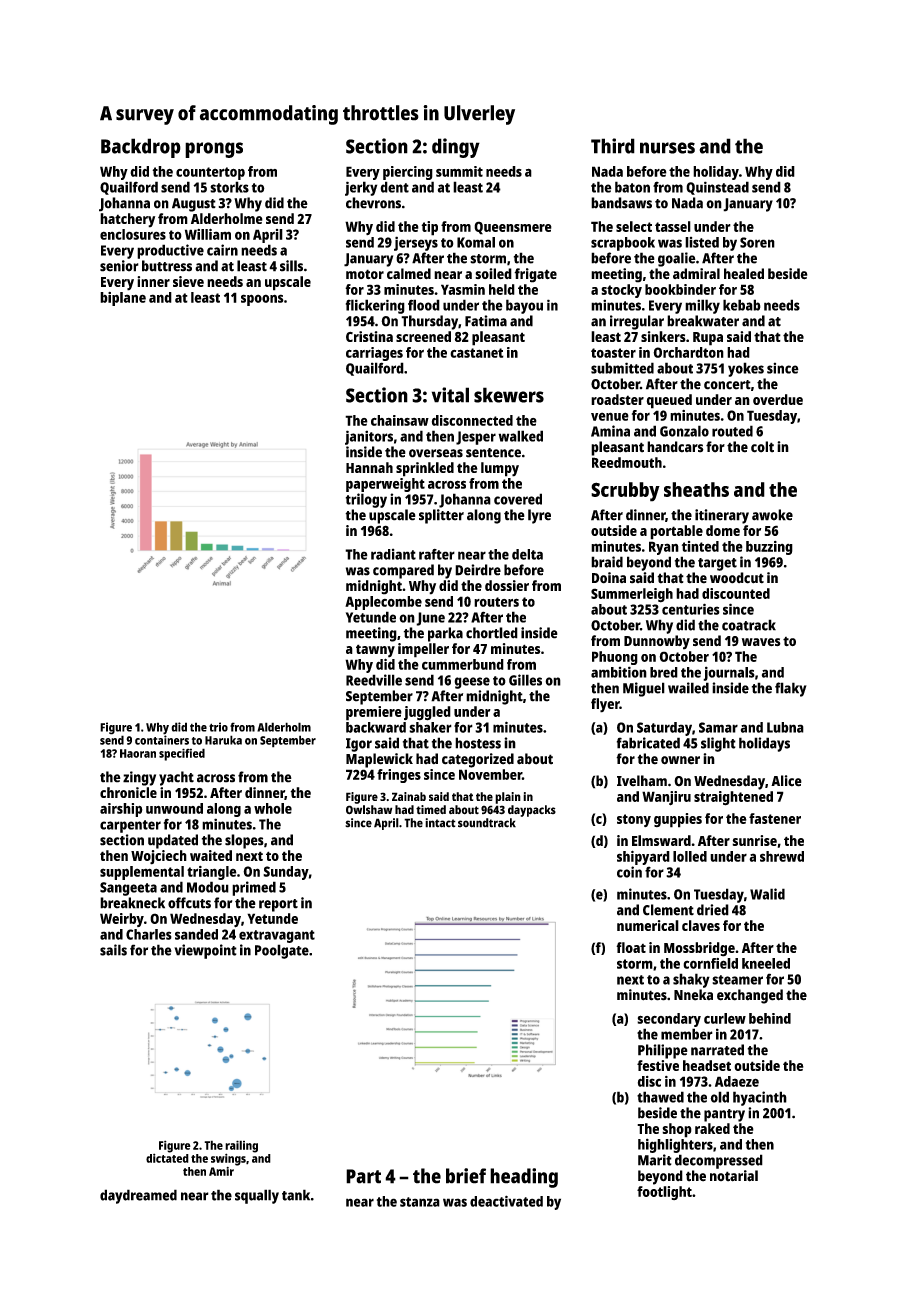 The image size is (908, 1316). What do you see at coordinates (214, 150) in the screenshot?
I see `prongs` at bounding box center [214, 150].
